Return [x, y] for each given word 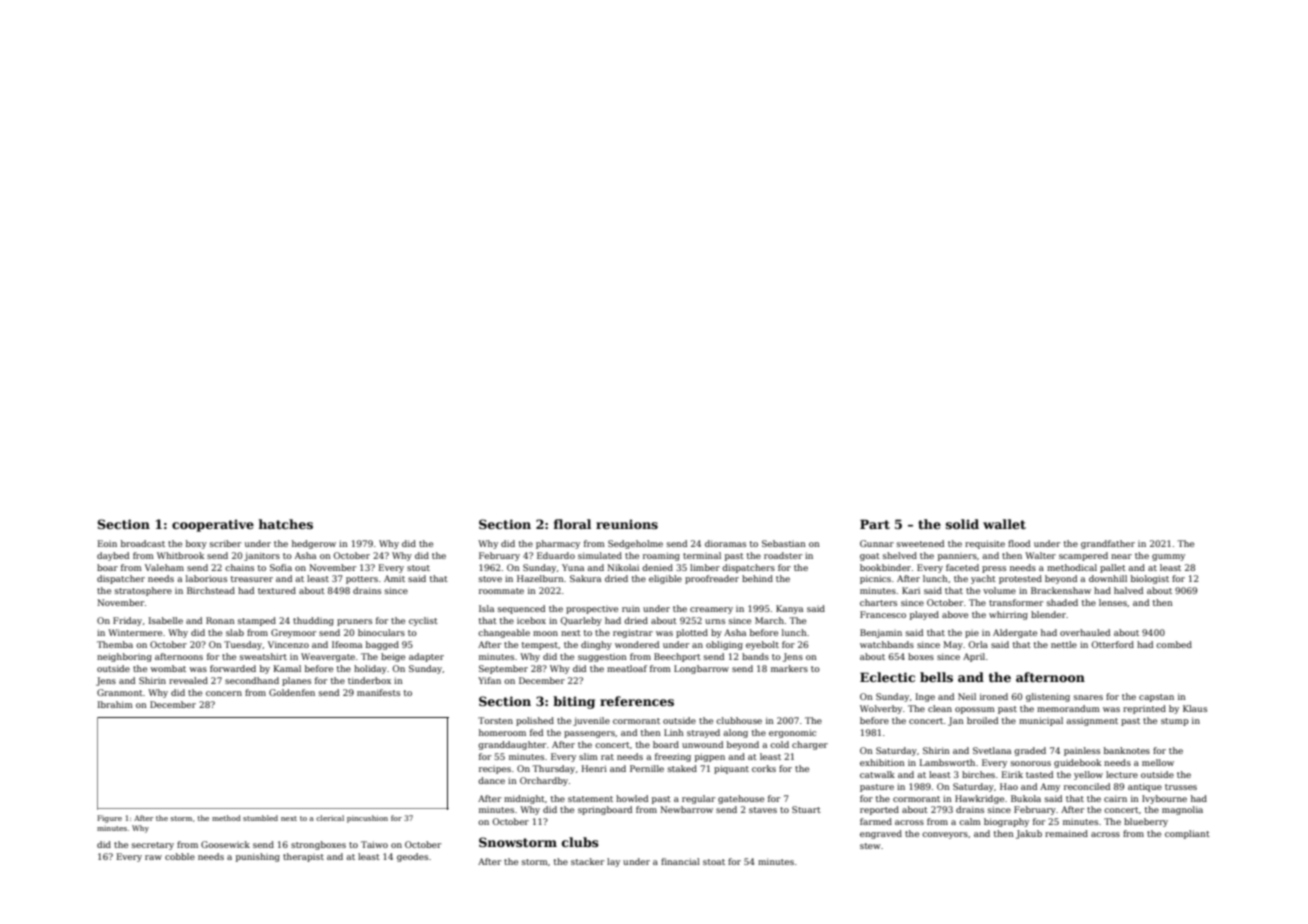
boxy [196, 544]
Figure [109, 819]
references [637, 701]
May [953, 645]
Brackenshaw [1061, 590]
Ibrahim [115, 704]
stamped [257, 621]
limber [705, 567]
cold [779, 744]
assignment [1092, 722]
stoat [714, 862]
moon [545, 633]
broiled [982, 720]
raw [153, 857]
